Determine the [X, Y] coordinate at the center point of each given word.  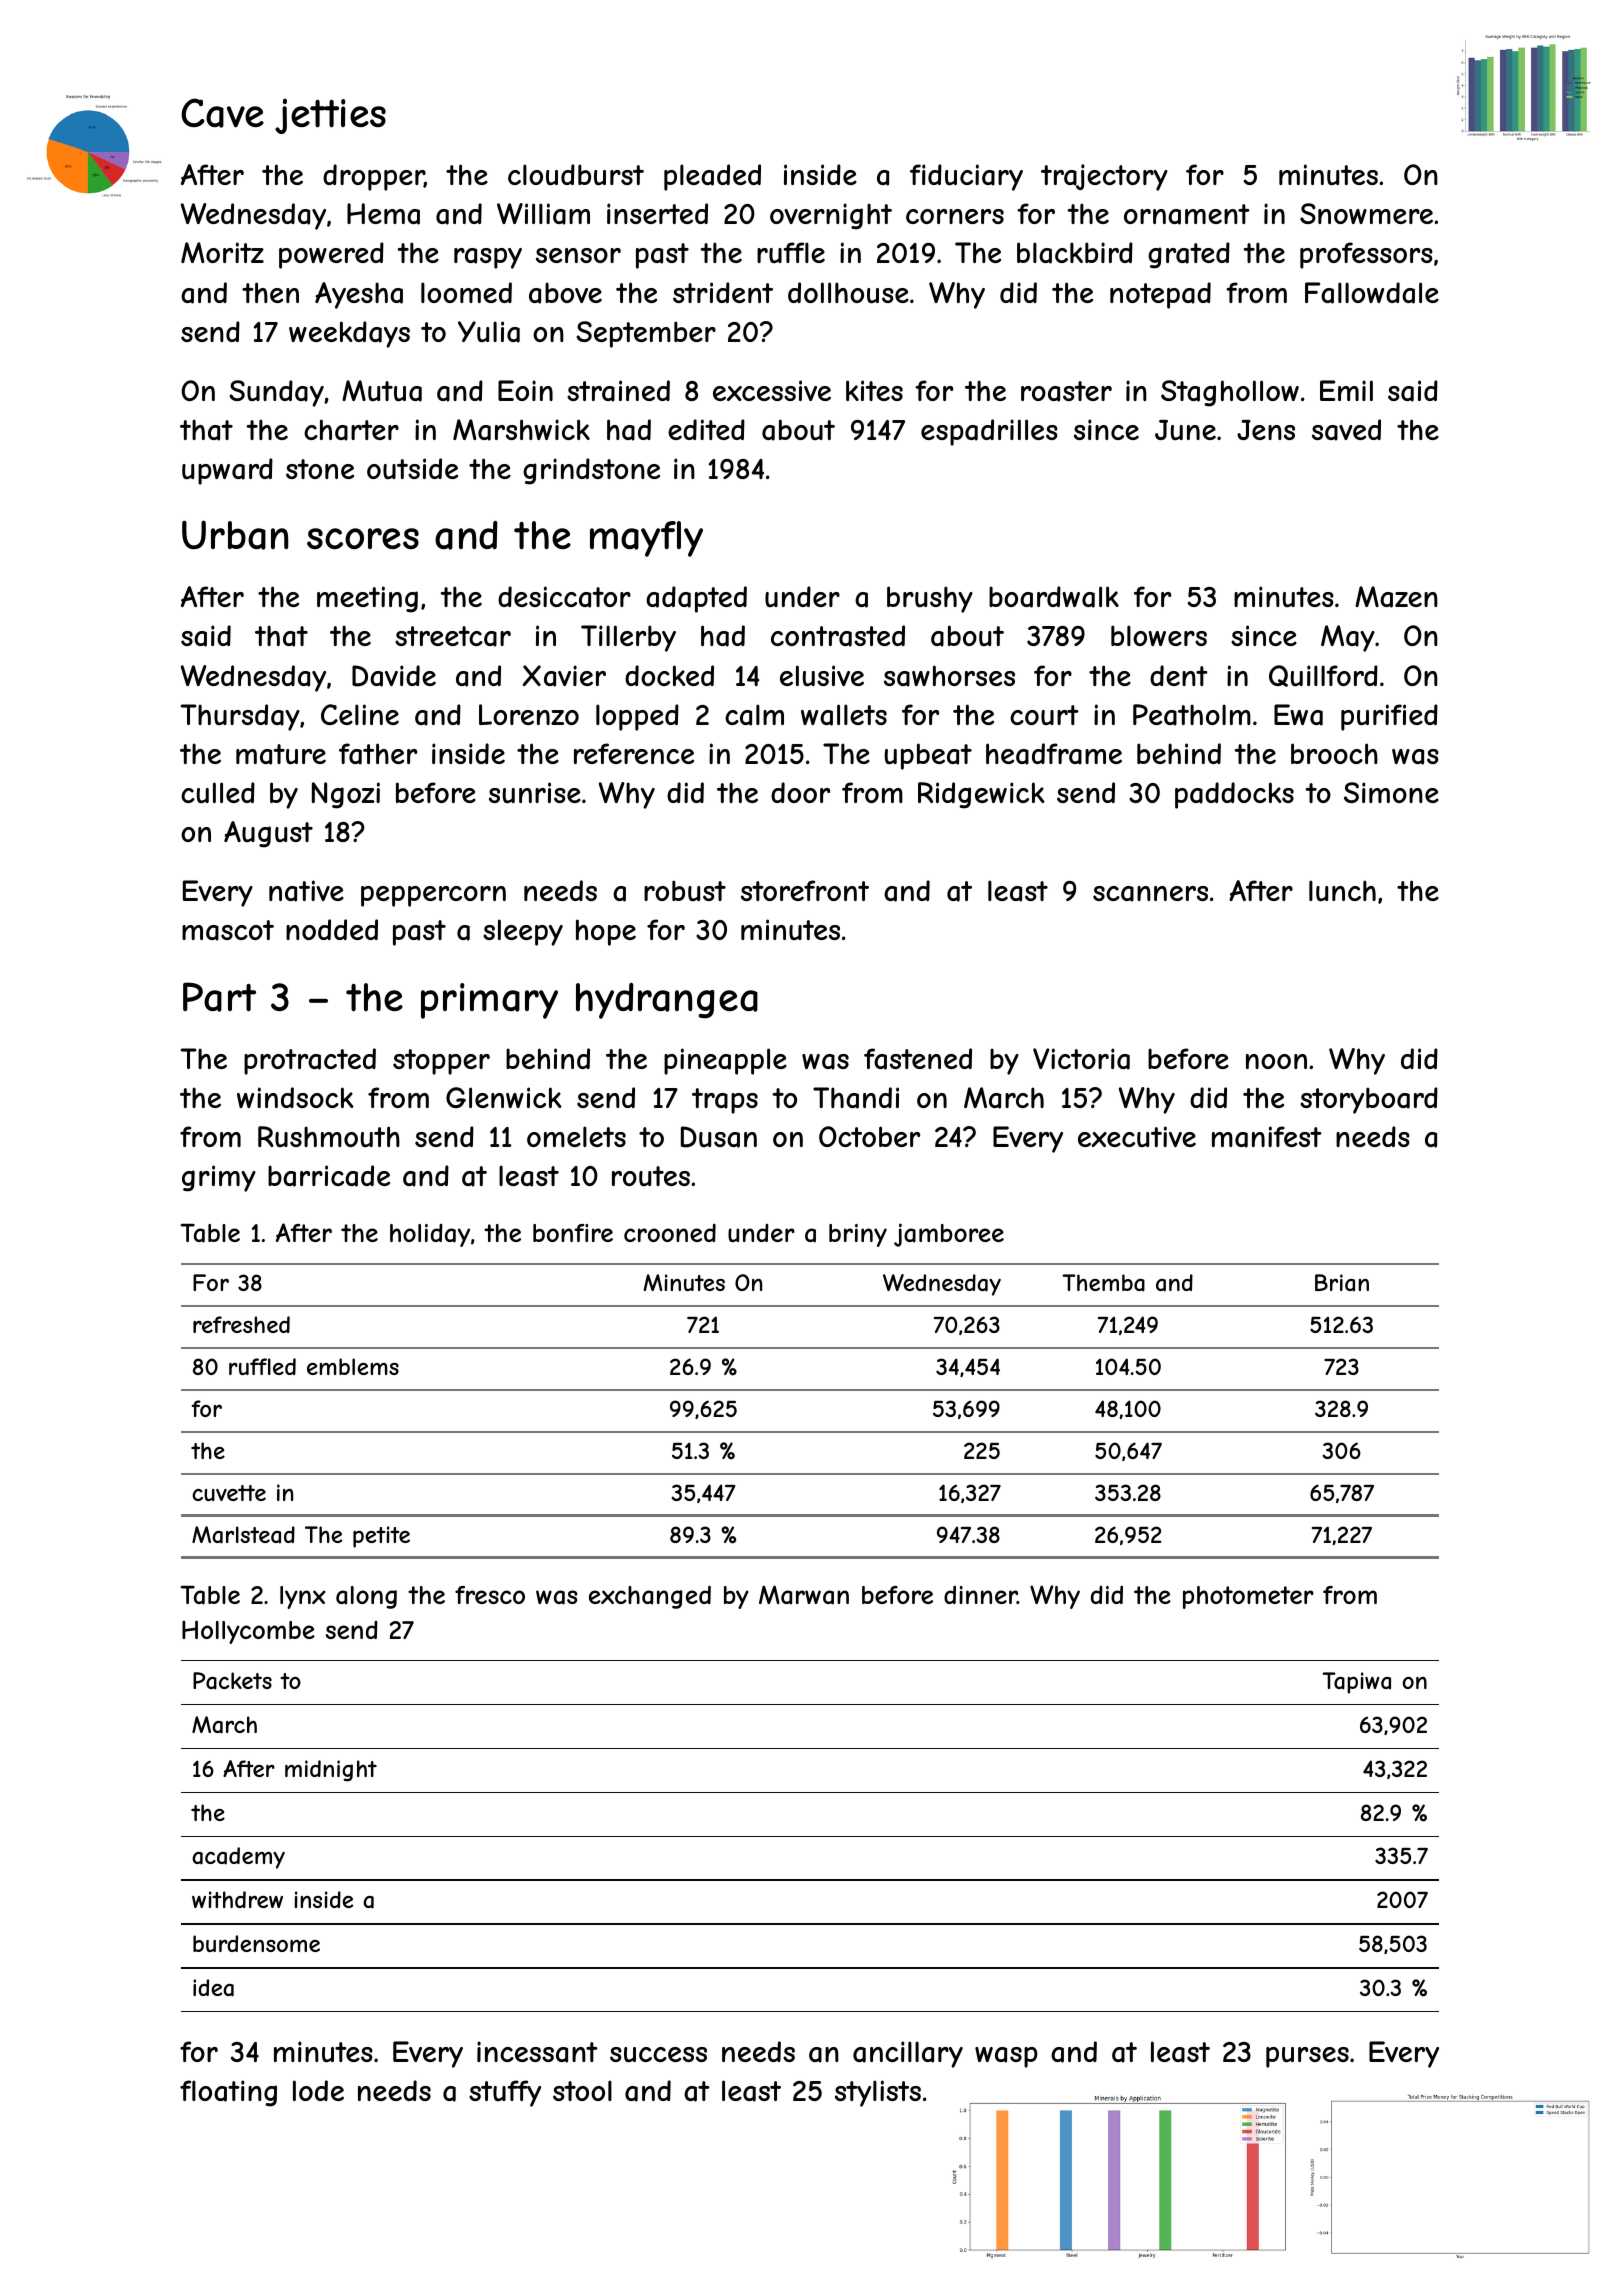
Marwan [804, 1595]
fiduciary [966, 177]
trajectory [1104, 177]
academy [238, 1858]
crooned [670, 1232]
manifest [1267, 1137]
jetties [330, 116]
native [306, 891]
